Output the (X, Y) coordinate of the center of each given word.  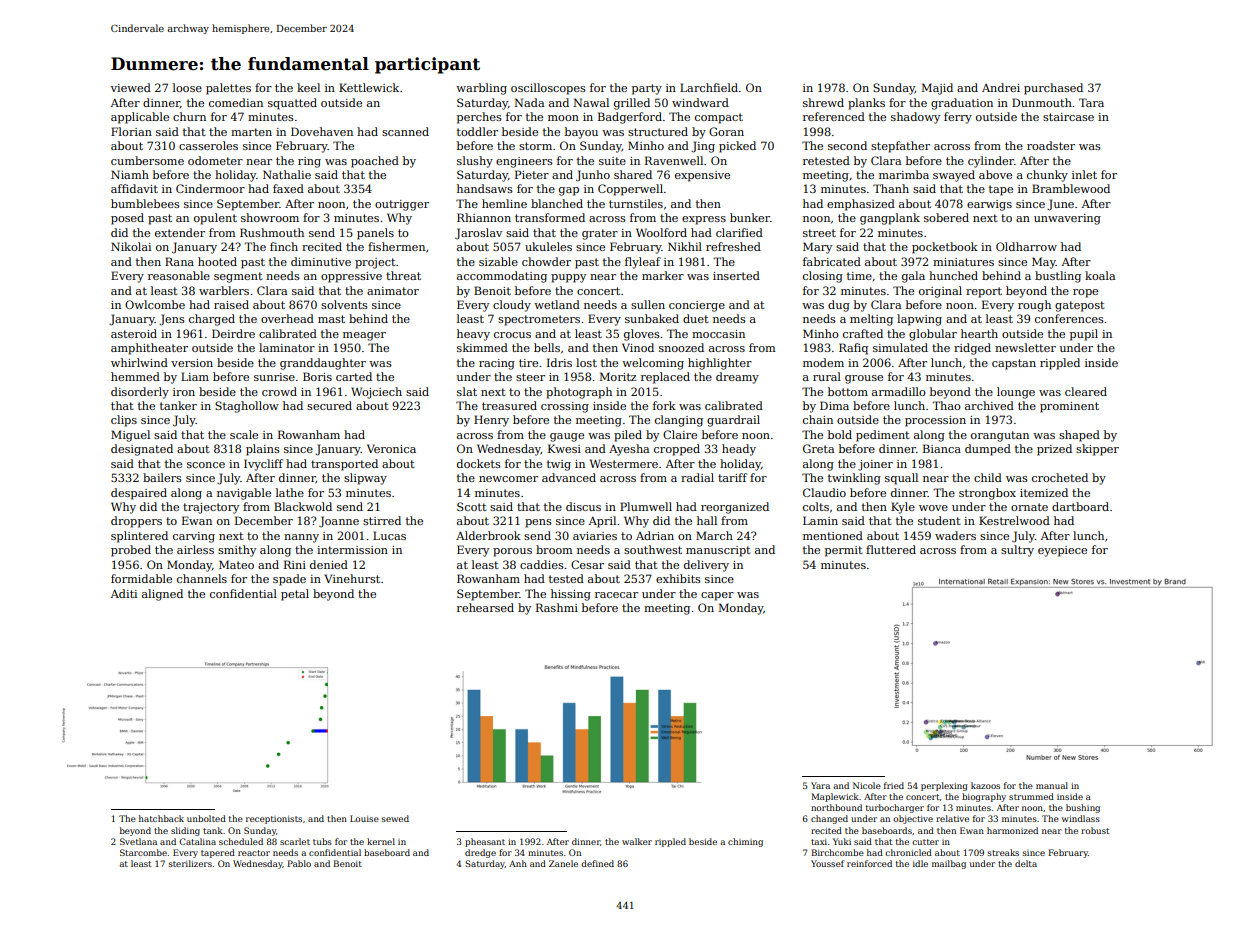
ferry (958, 118)
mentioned (833, 535)
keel (308, 87)
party (647, 89)
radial (697, 477)
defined (597, 863)
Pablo (299, 863)
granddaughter (323, 364)
